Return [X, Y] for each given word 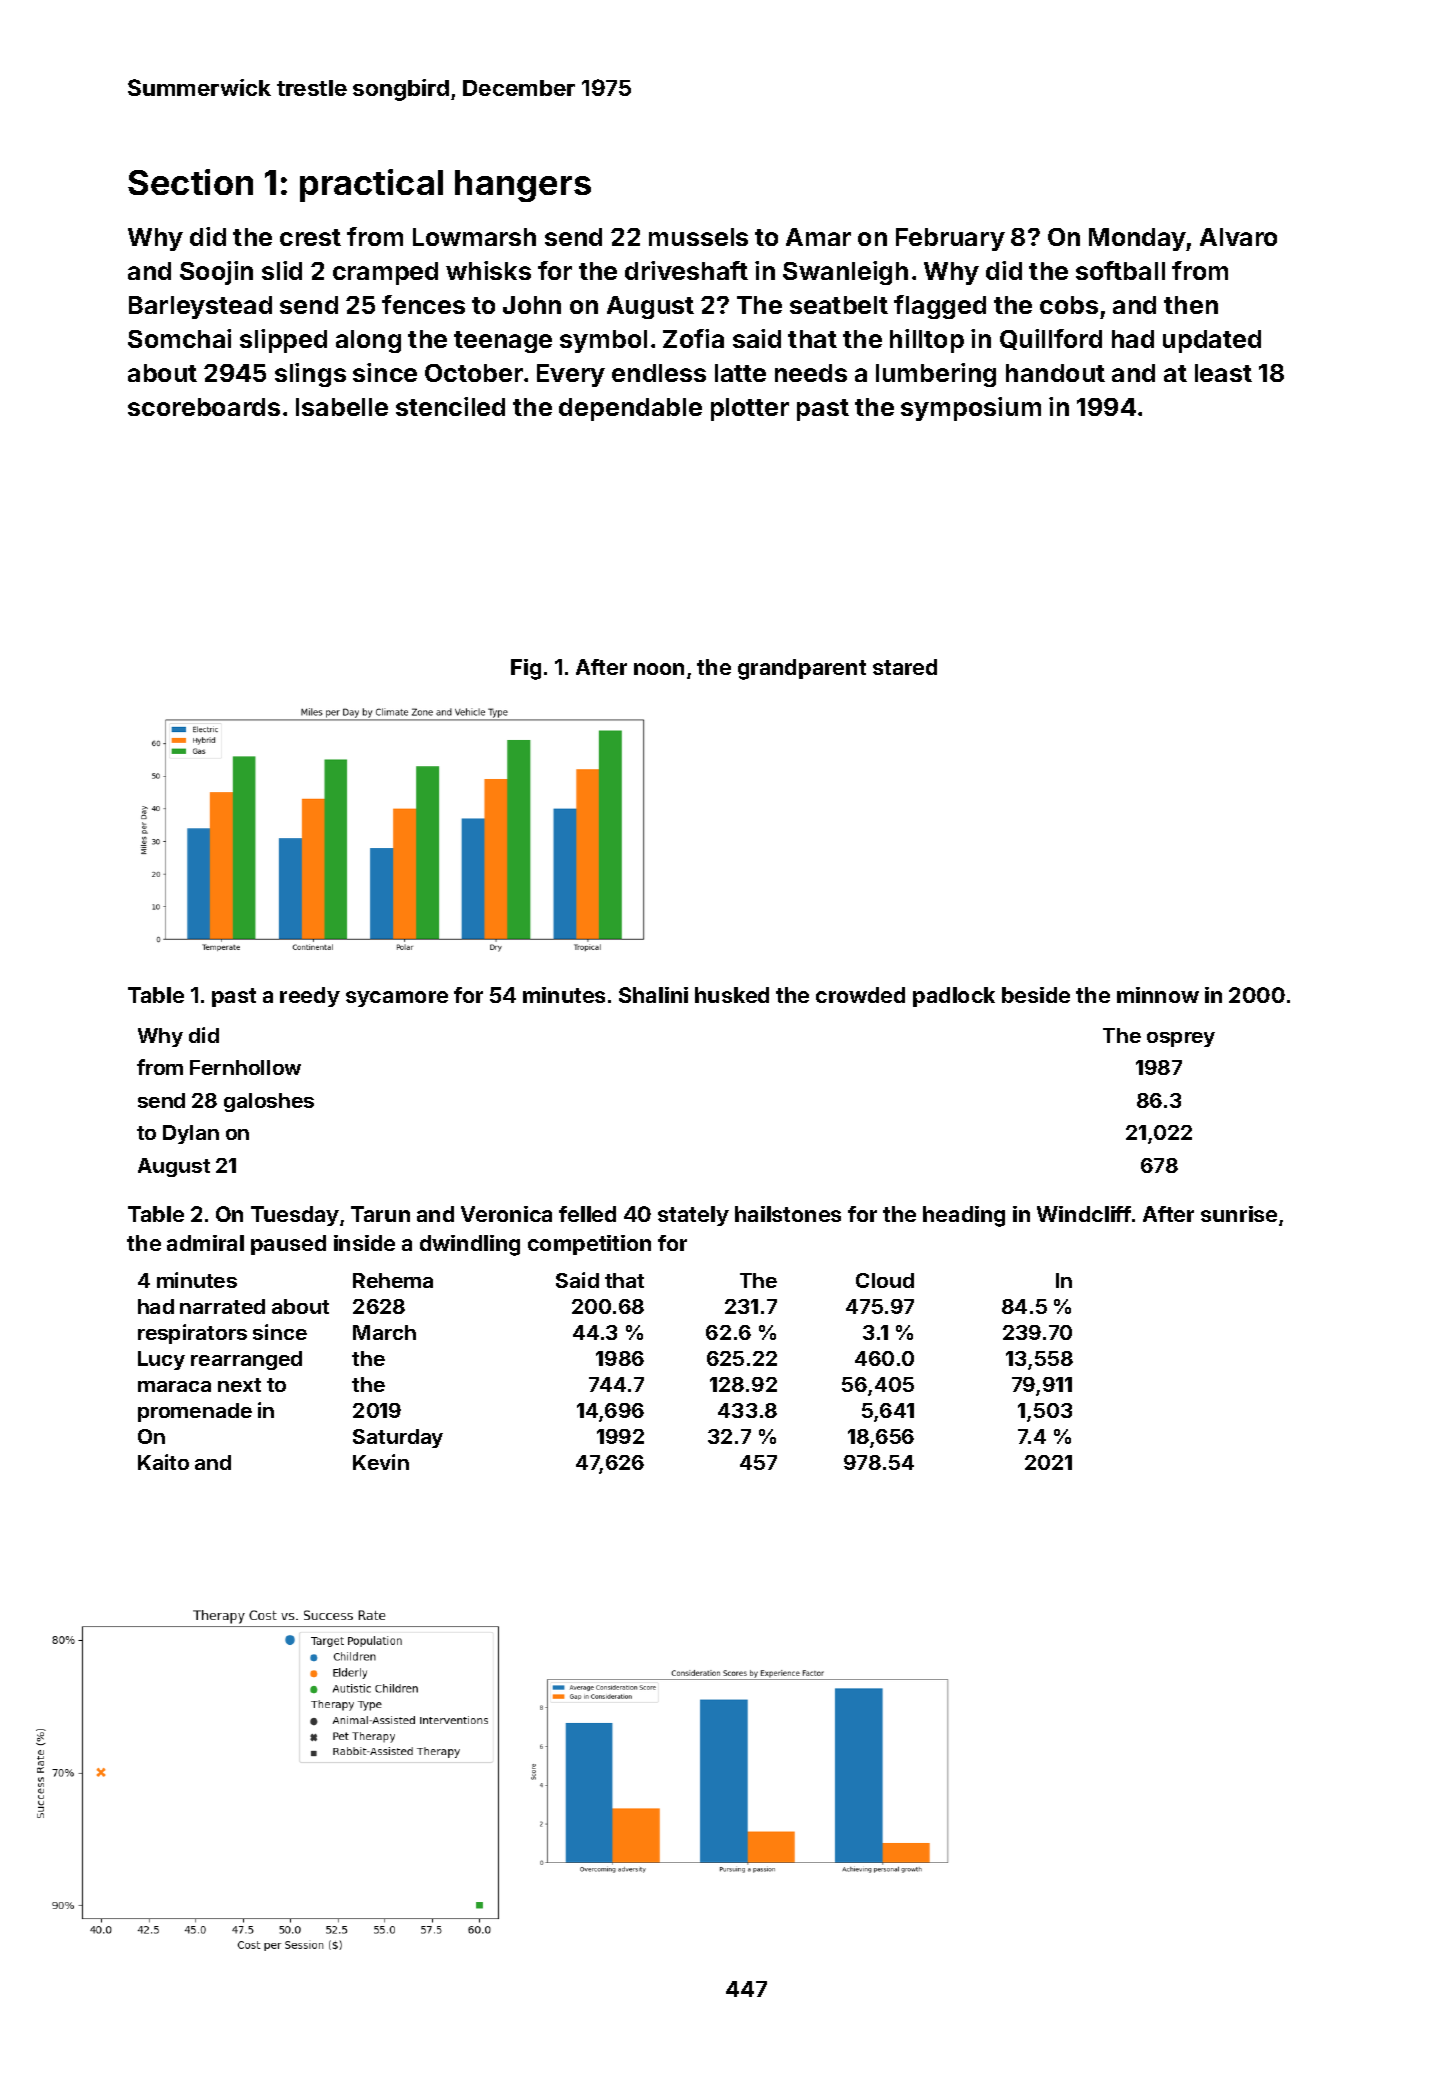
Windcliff [1084, 1214]
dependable [630, 409]
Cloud [885, 1280]
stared [905, 667]
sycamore [397, 999]
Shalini [653, 995]
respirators [192, 1334]
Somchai [179, 338]
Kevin [381, 1462]
